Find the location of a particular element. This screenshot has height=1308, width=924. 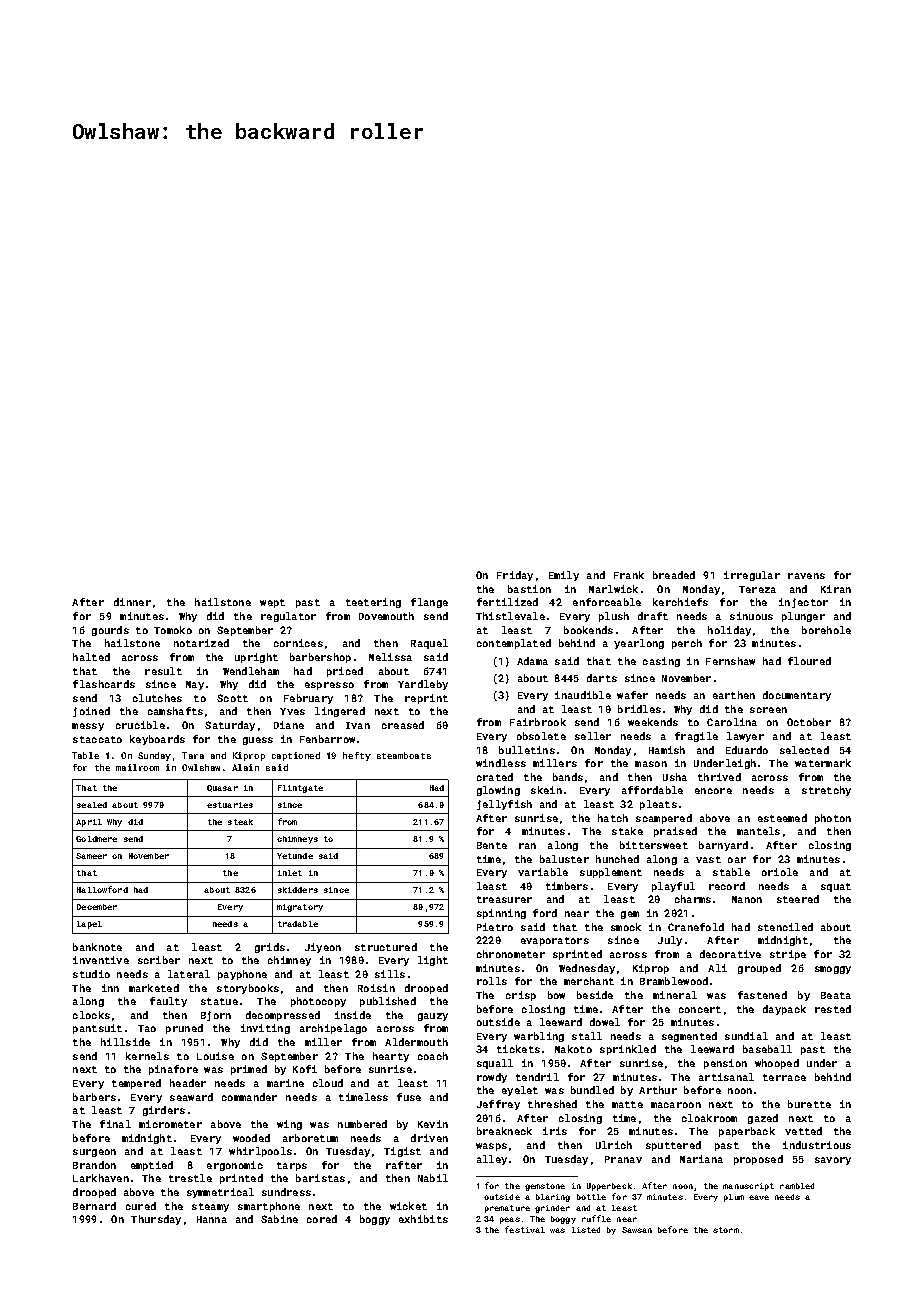

Brandon is located at coordinates (94, 1165).
